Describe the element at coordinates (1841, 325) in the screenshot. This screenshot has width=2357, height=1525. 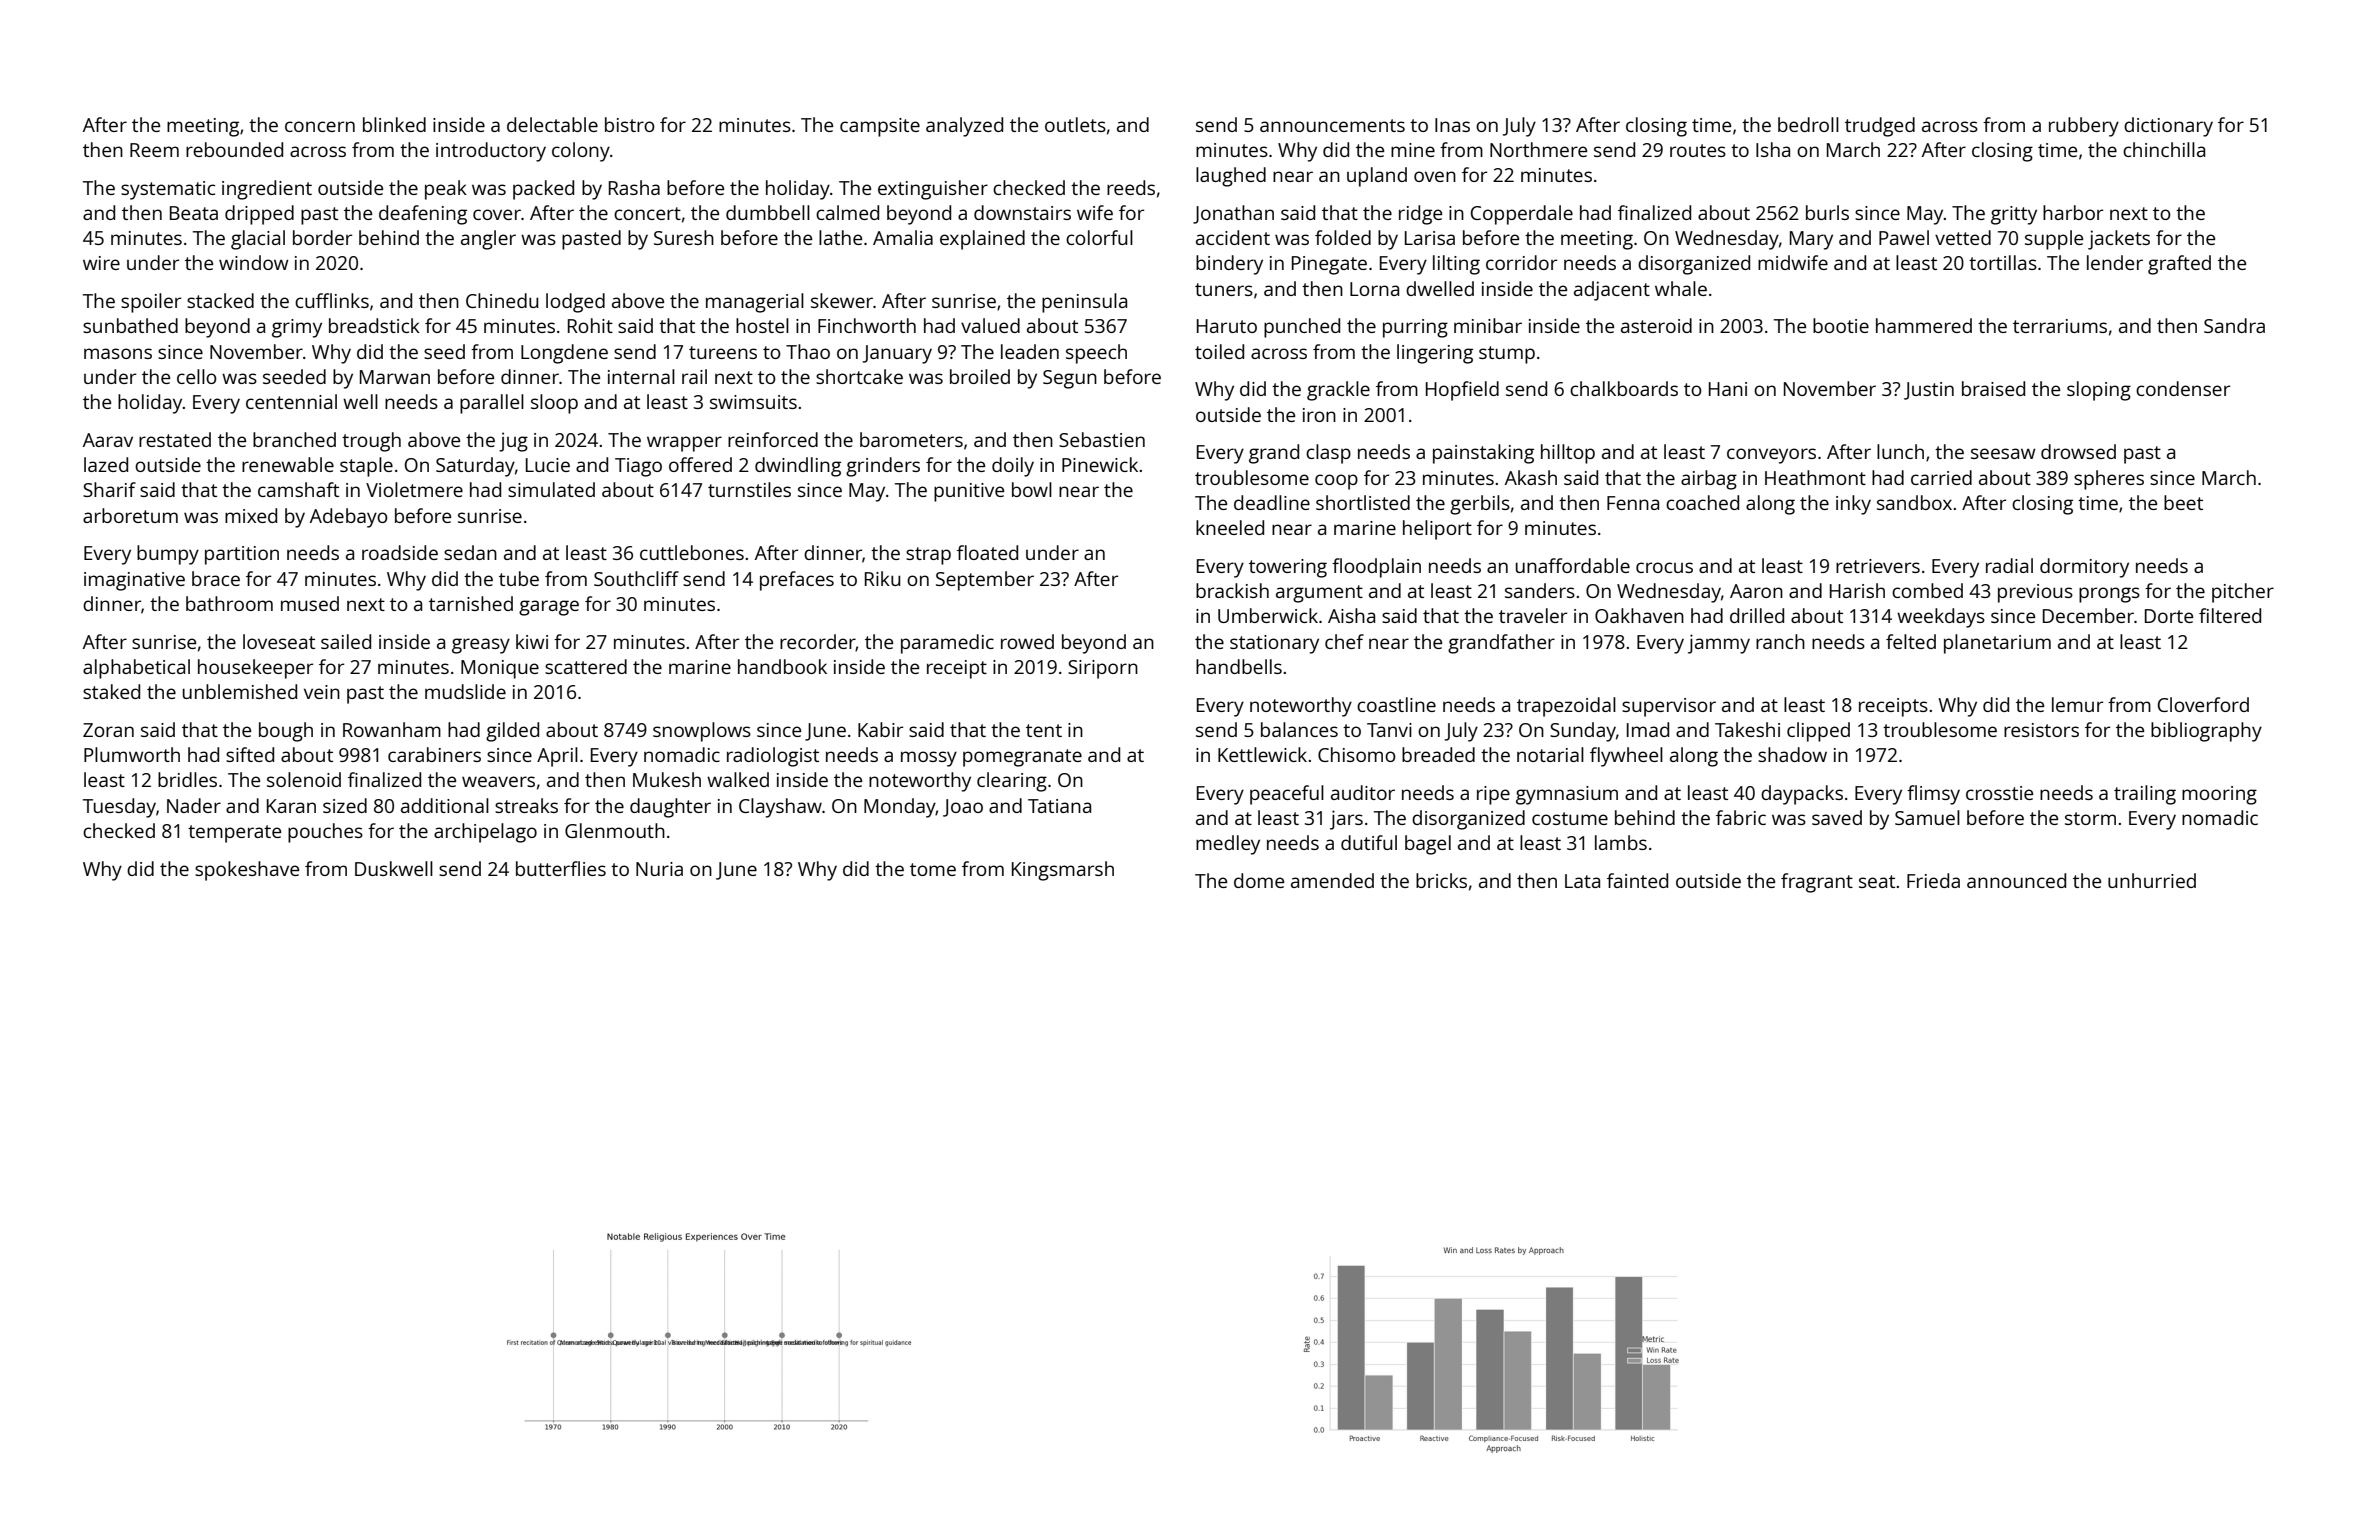
I see `bootie` at that location.
